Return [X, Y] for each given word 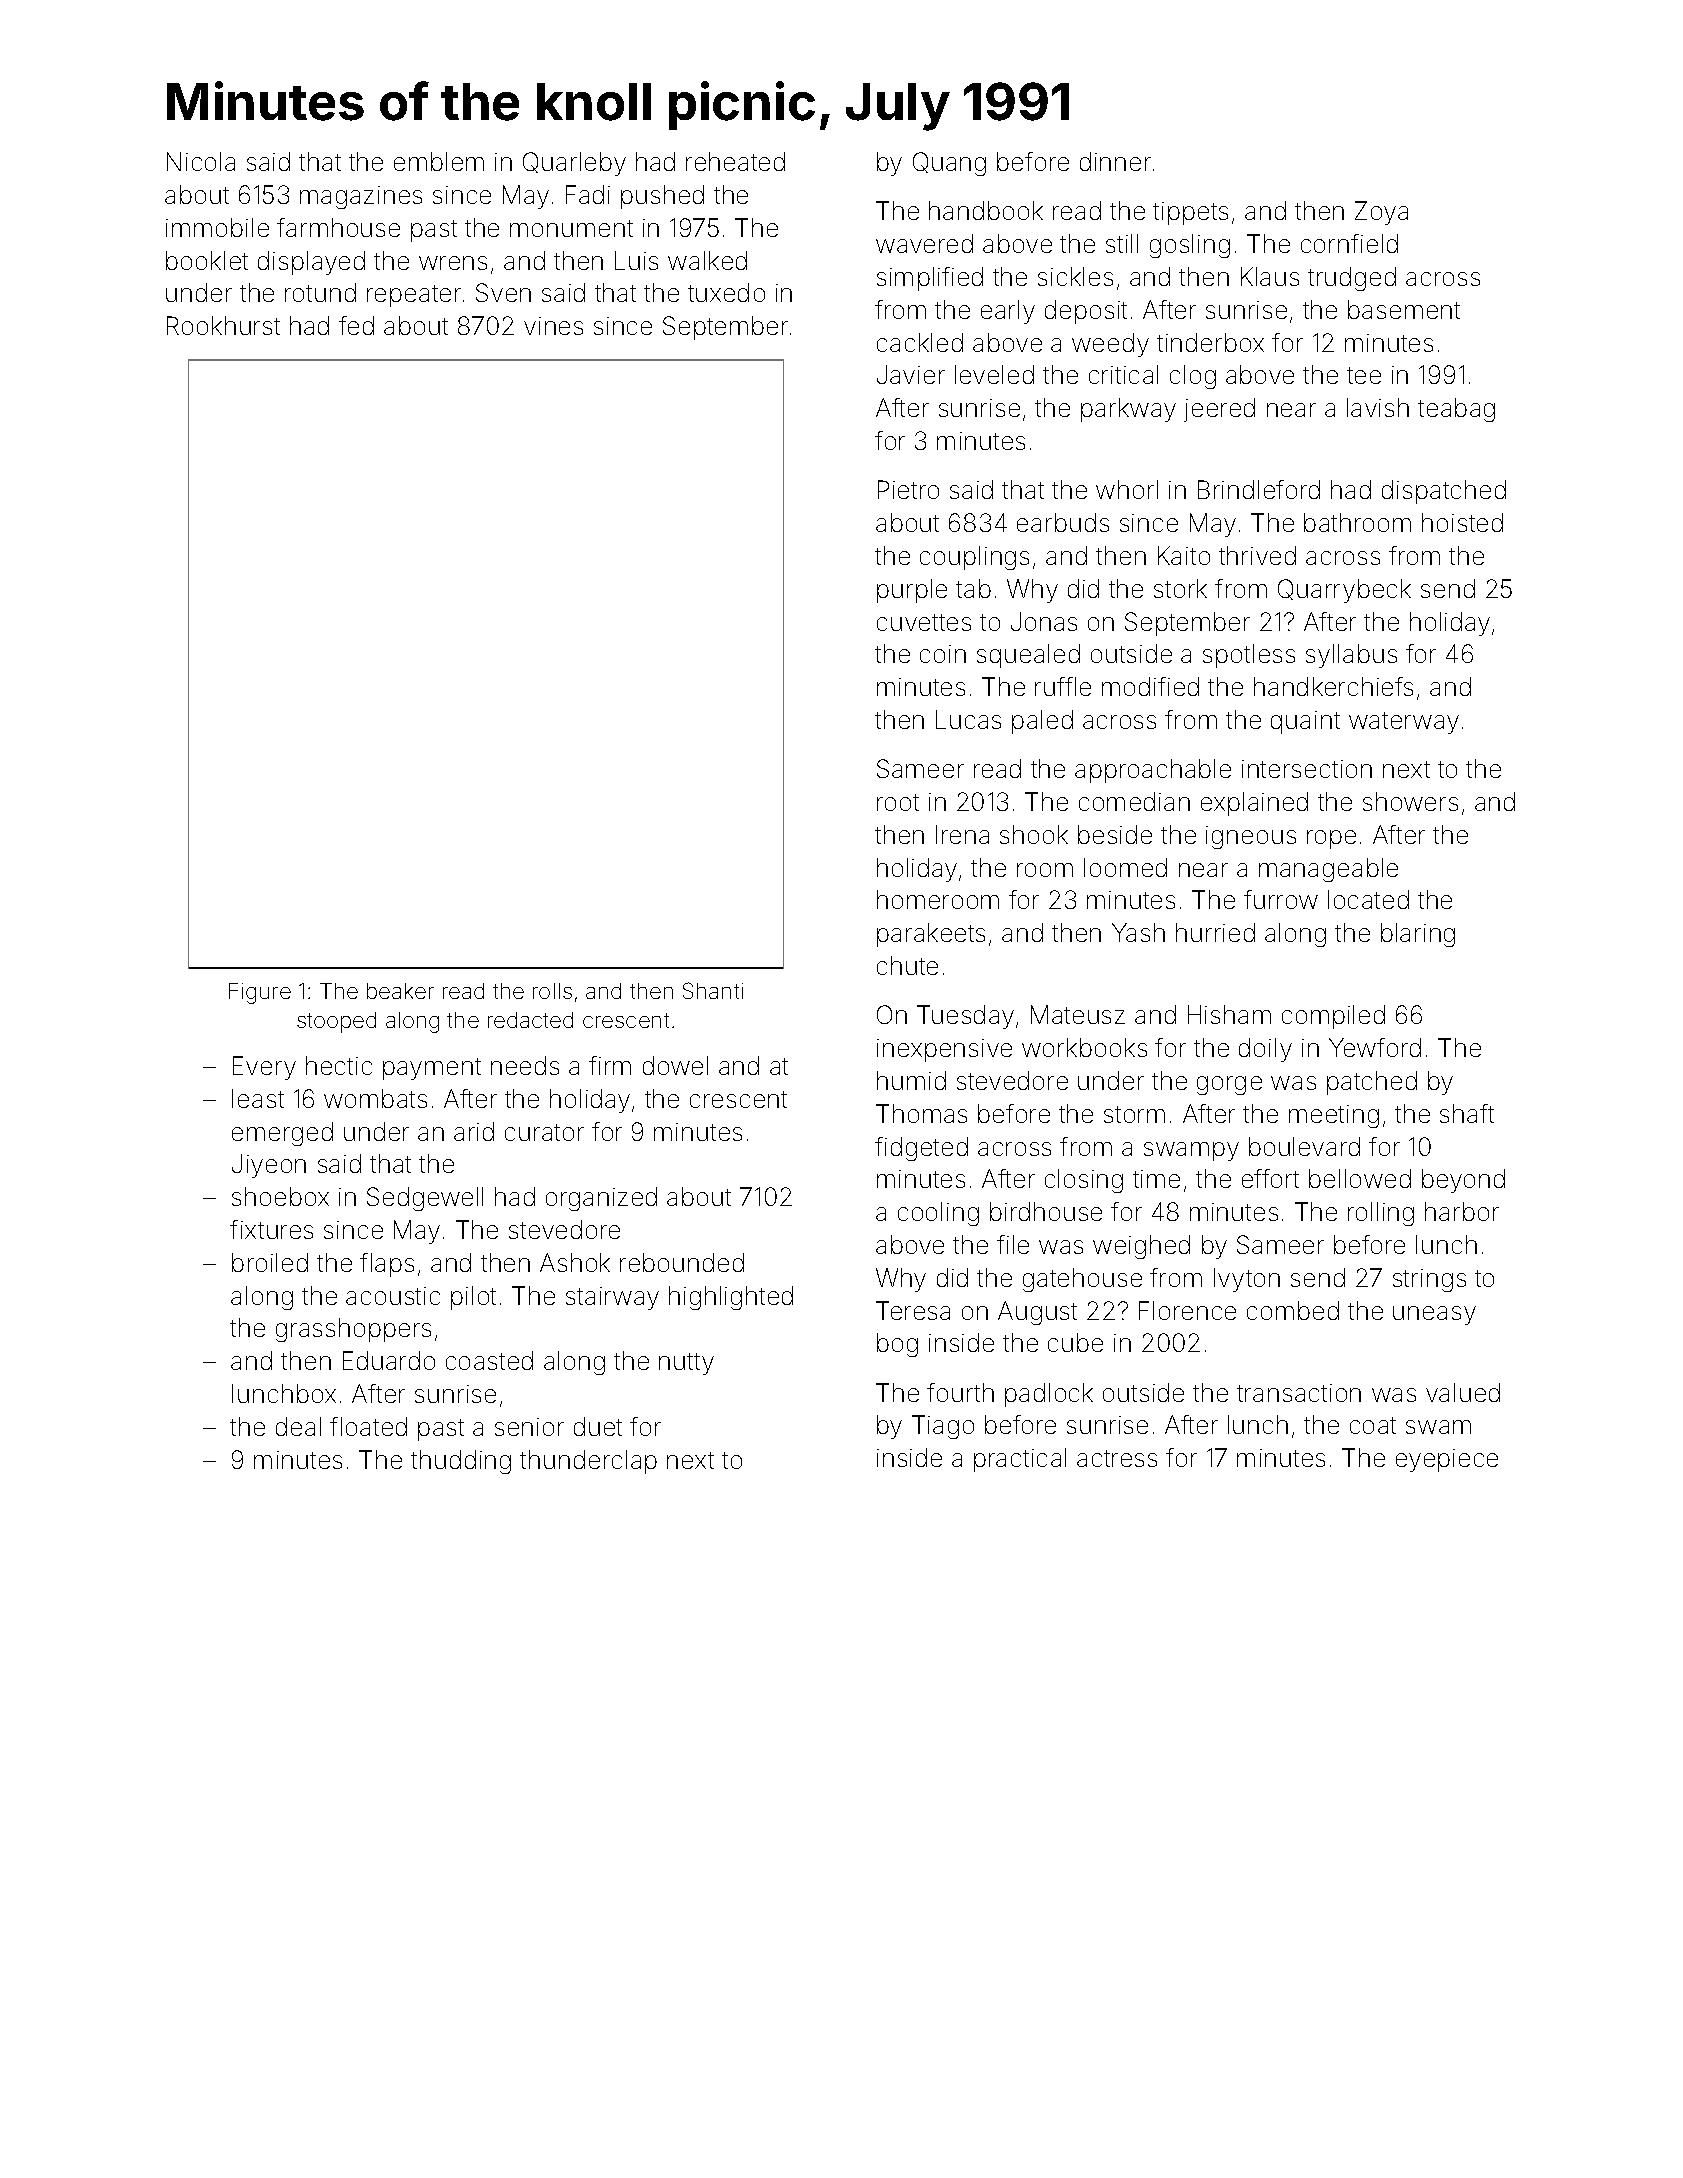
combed [1293, 1310]
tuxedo [726, 292]
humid [911, 1080]
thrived [1257, 555]
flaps [387, 1265]
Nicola [201, 161]
